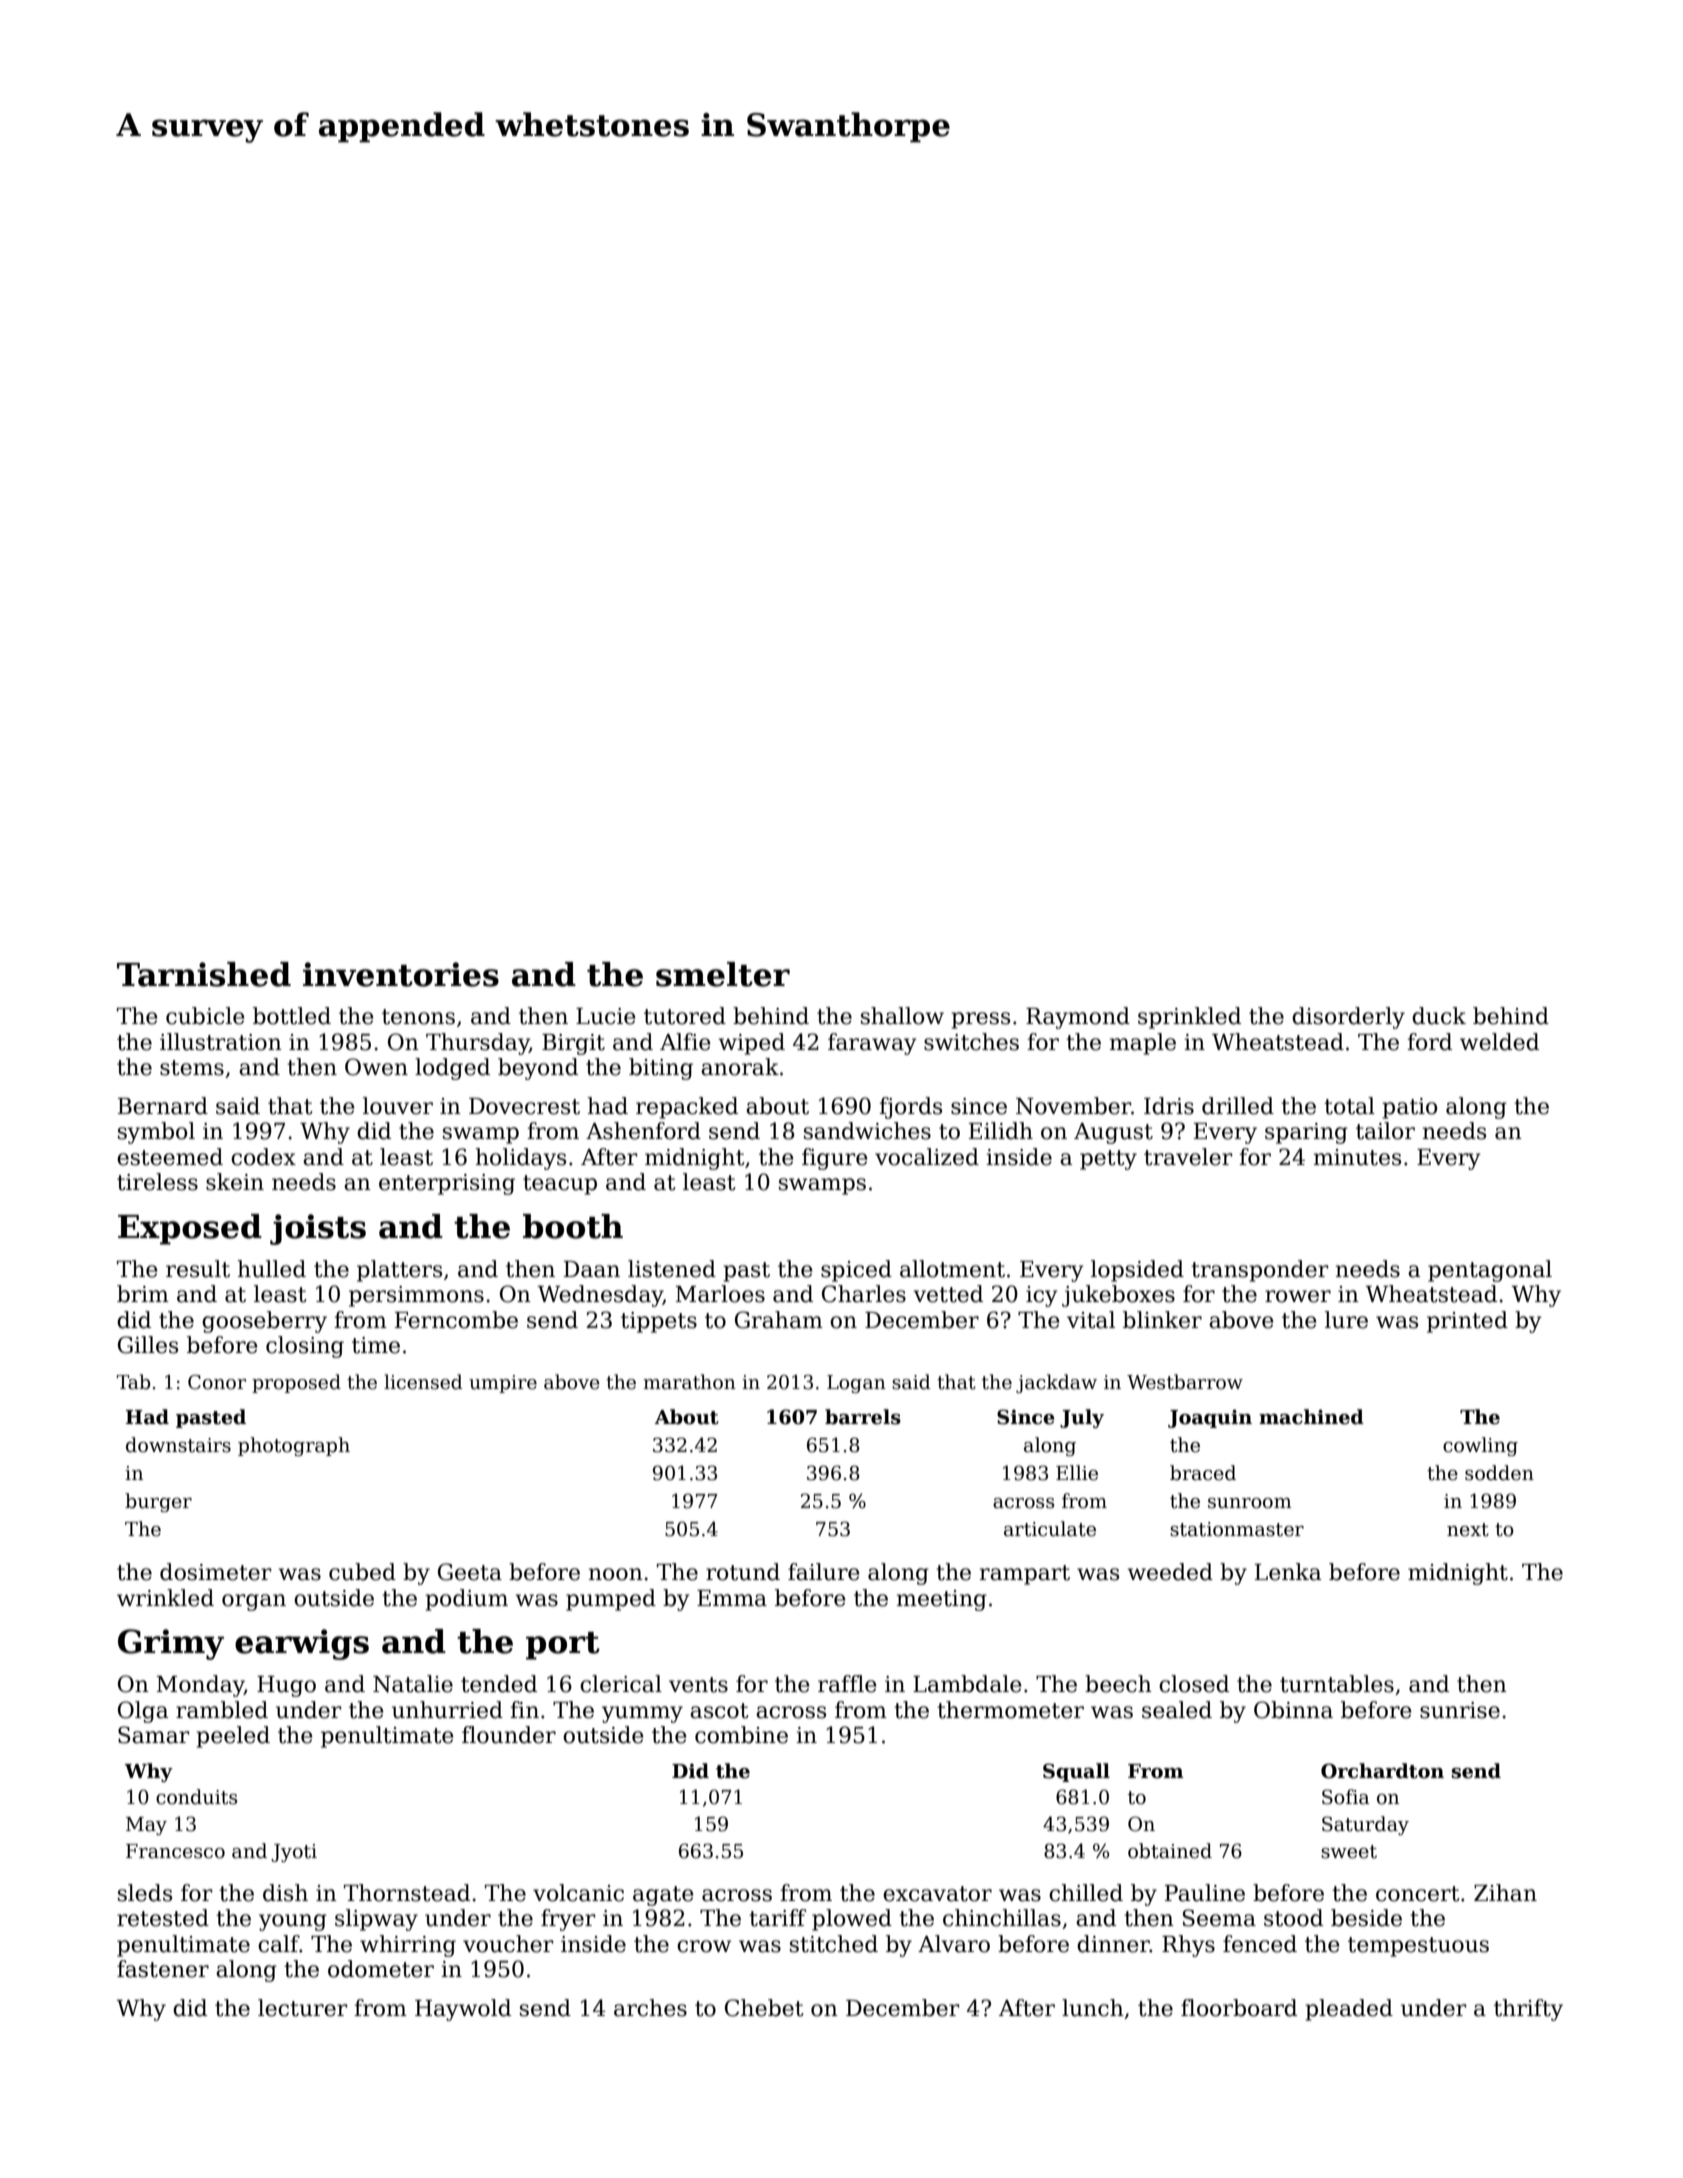  I want to click on barrels, so click(863, 1417).
